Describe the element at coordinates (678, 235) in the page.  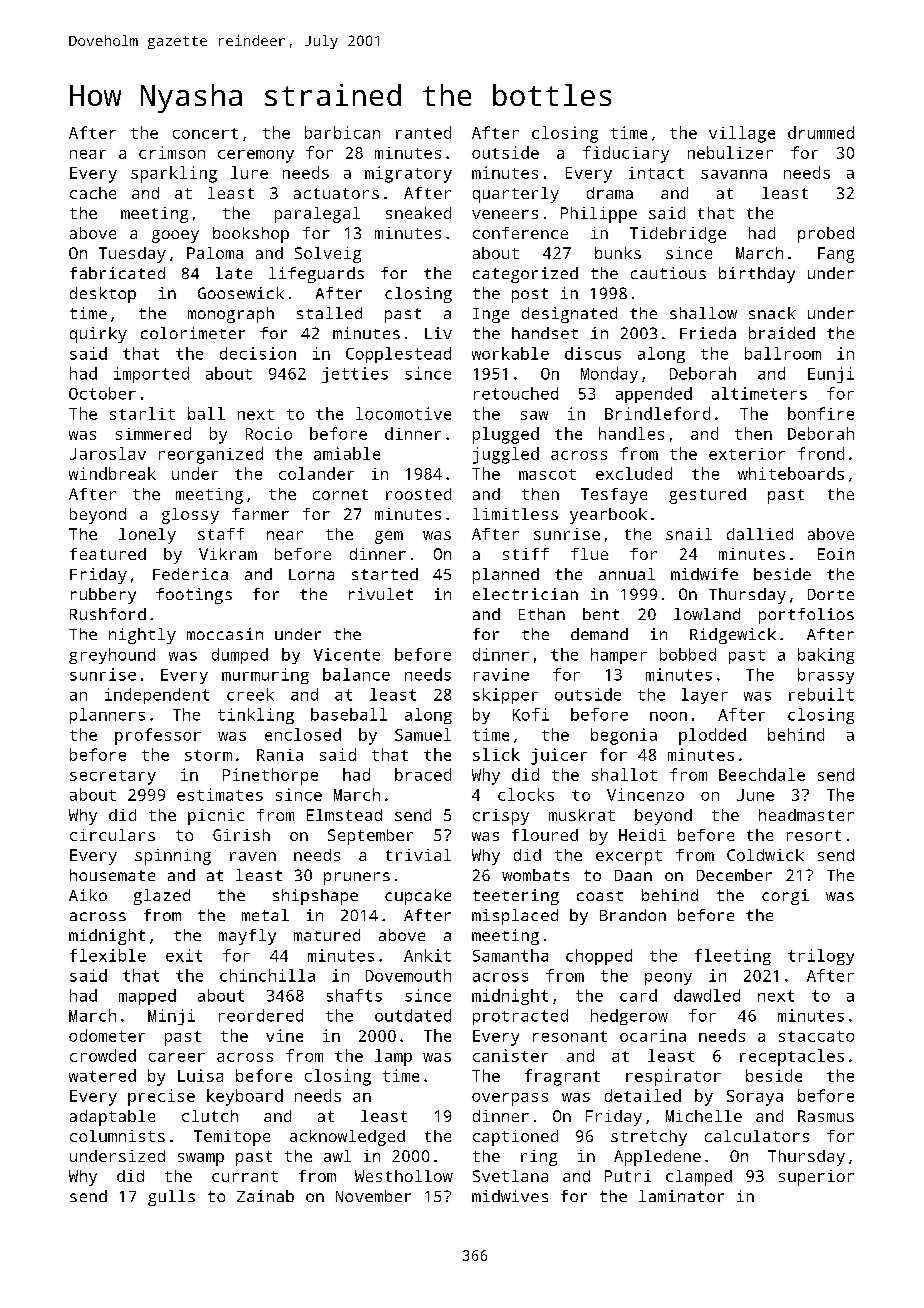
I see `Tidebridge` at that location.
